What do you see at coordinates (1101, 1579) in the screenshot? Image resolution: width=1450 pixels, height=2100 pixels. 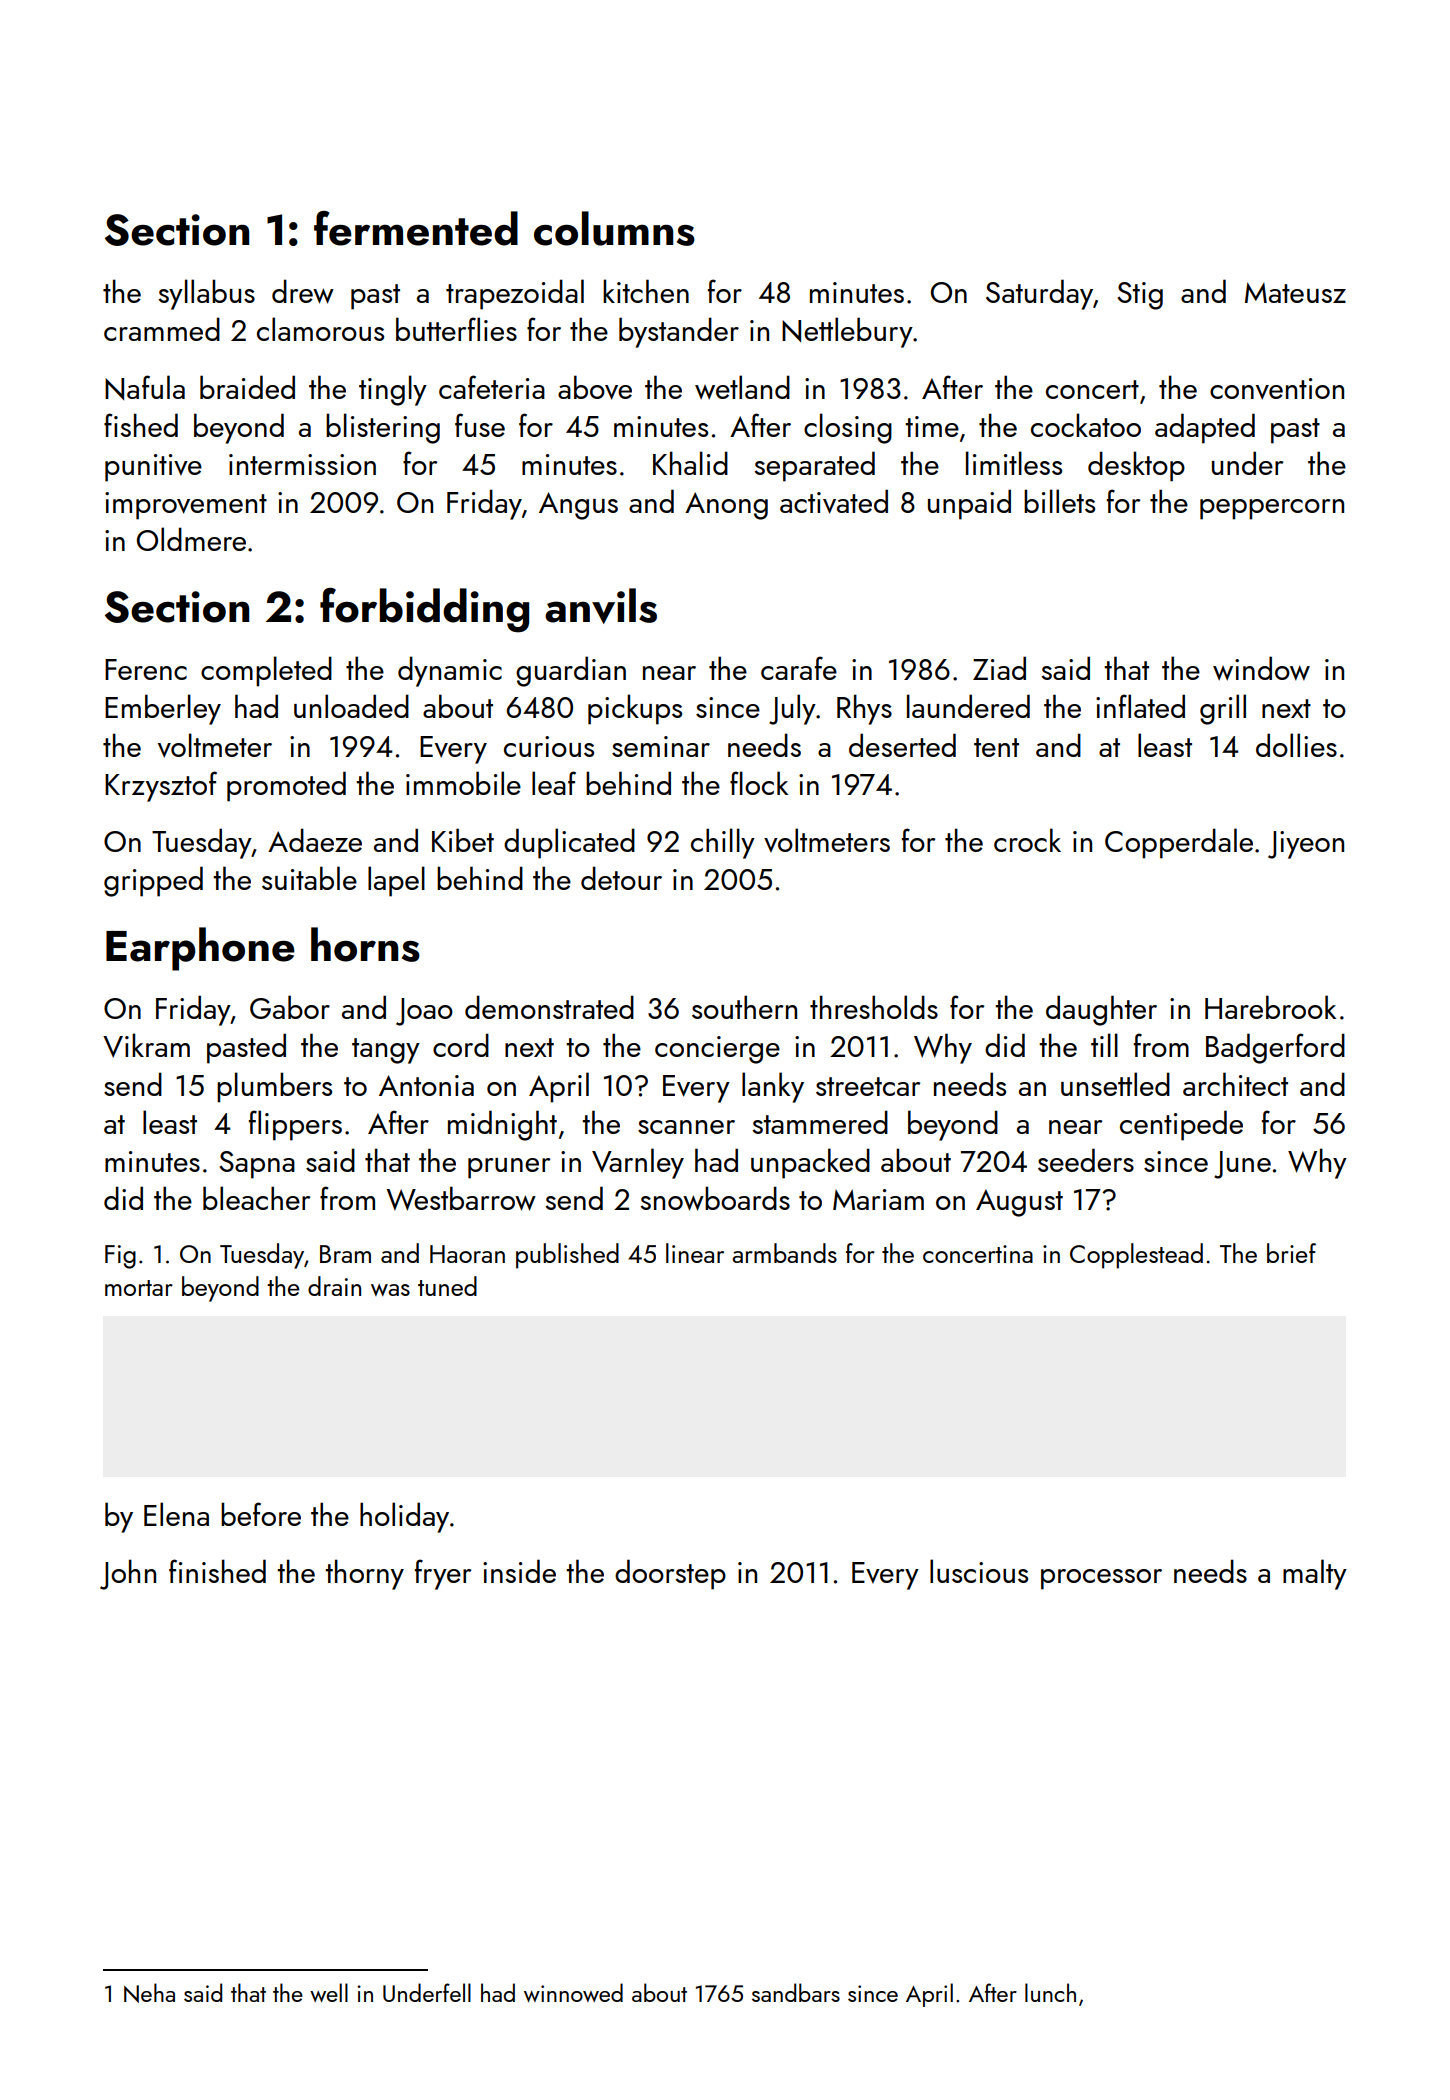 I see `processor` at bounding box center [1101, 1579].
